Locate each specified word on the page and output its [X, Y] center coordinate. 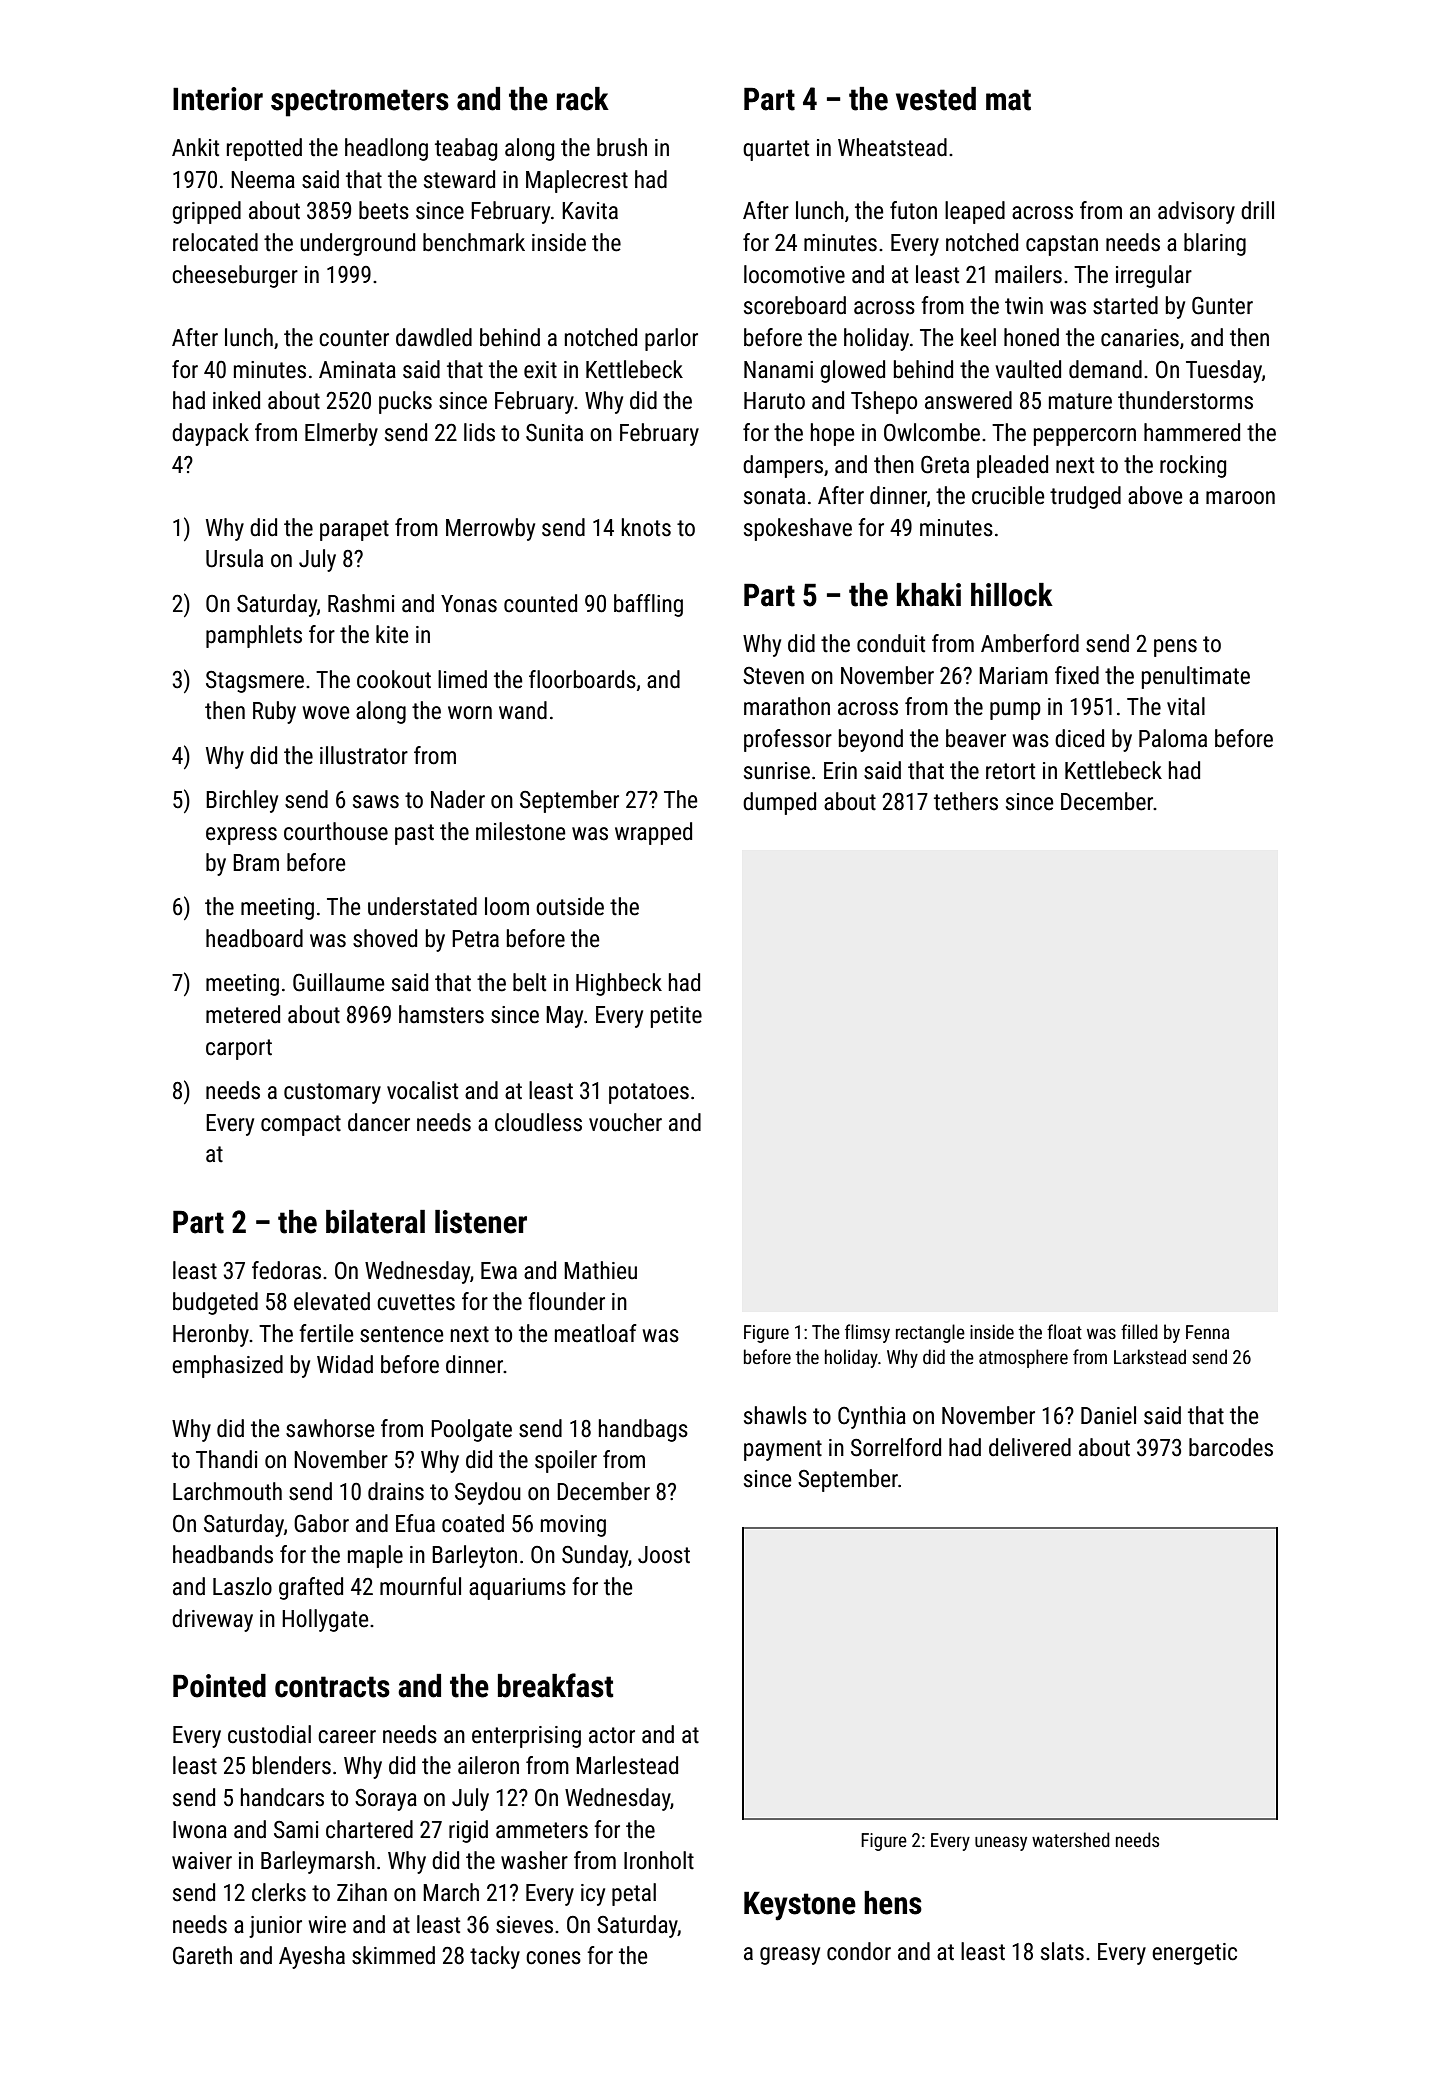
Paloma [1173, 738]
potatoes [649, 1093]
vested [936, 99]
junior [275, 1927]
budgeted [215, 1303]
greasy [790, 1956]
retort [1010, 771]
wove [325, 713]
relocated [215, 242]
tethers [966, 801]
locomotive [794, 274]
